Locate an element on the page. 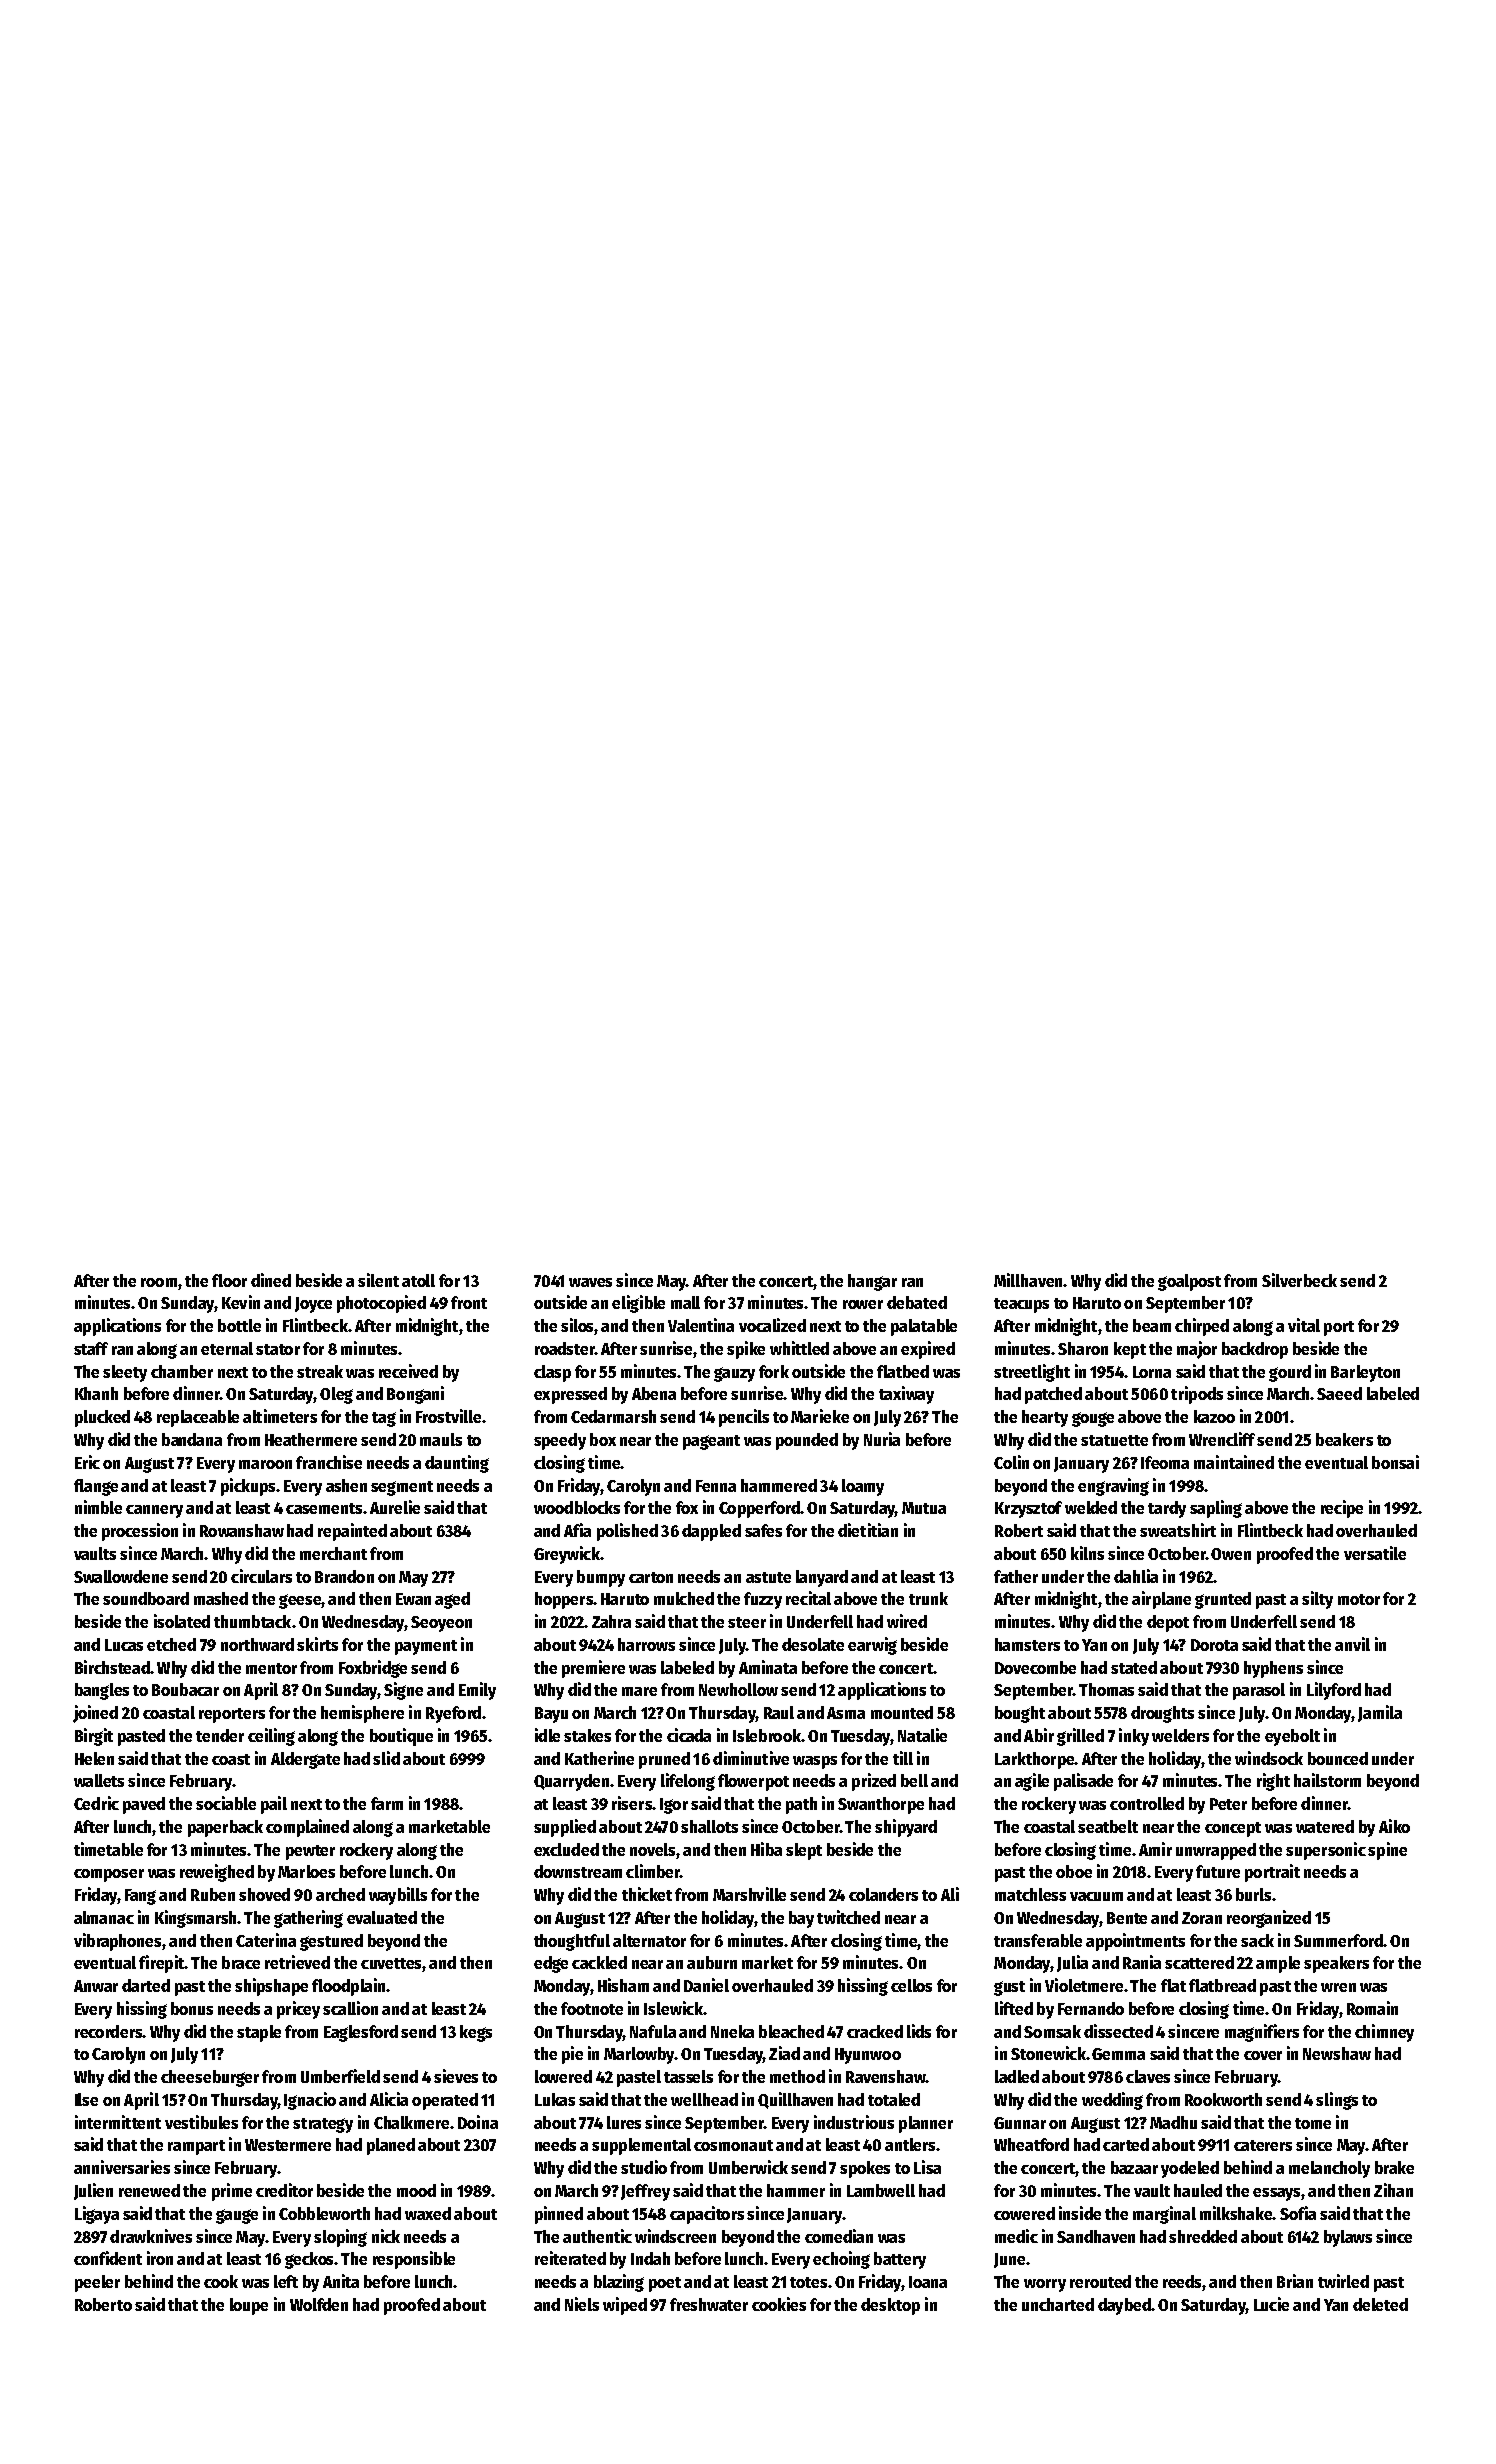  deleted is located at coordinates (1380, 2304).
